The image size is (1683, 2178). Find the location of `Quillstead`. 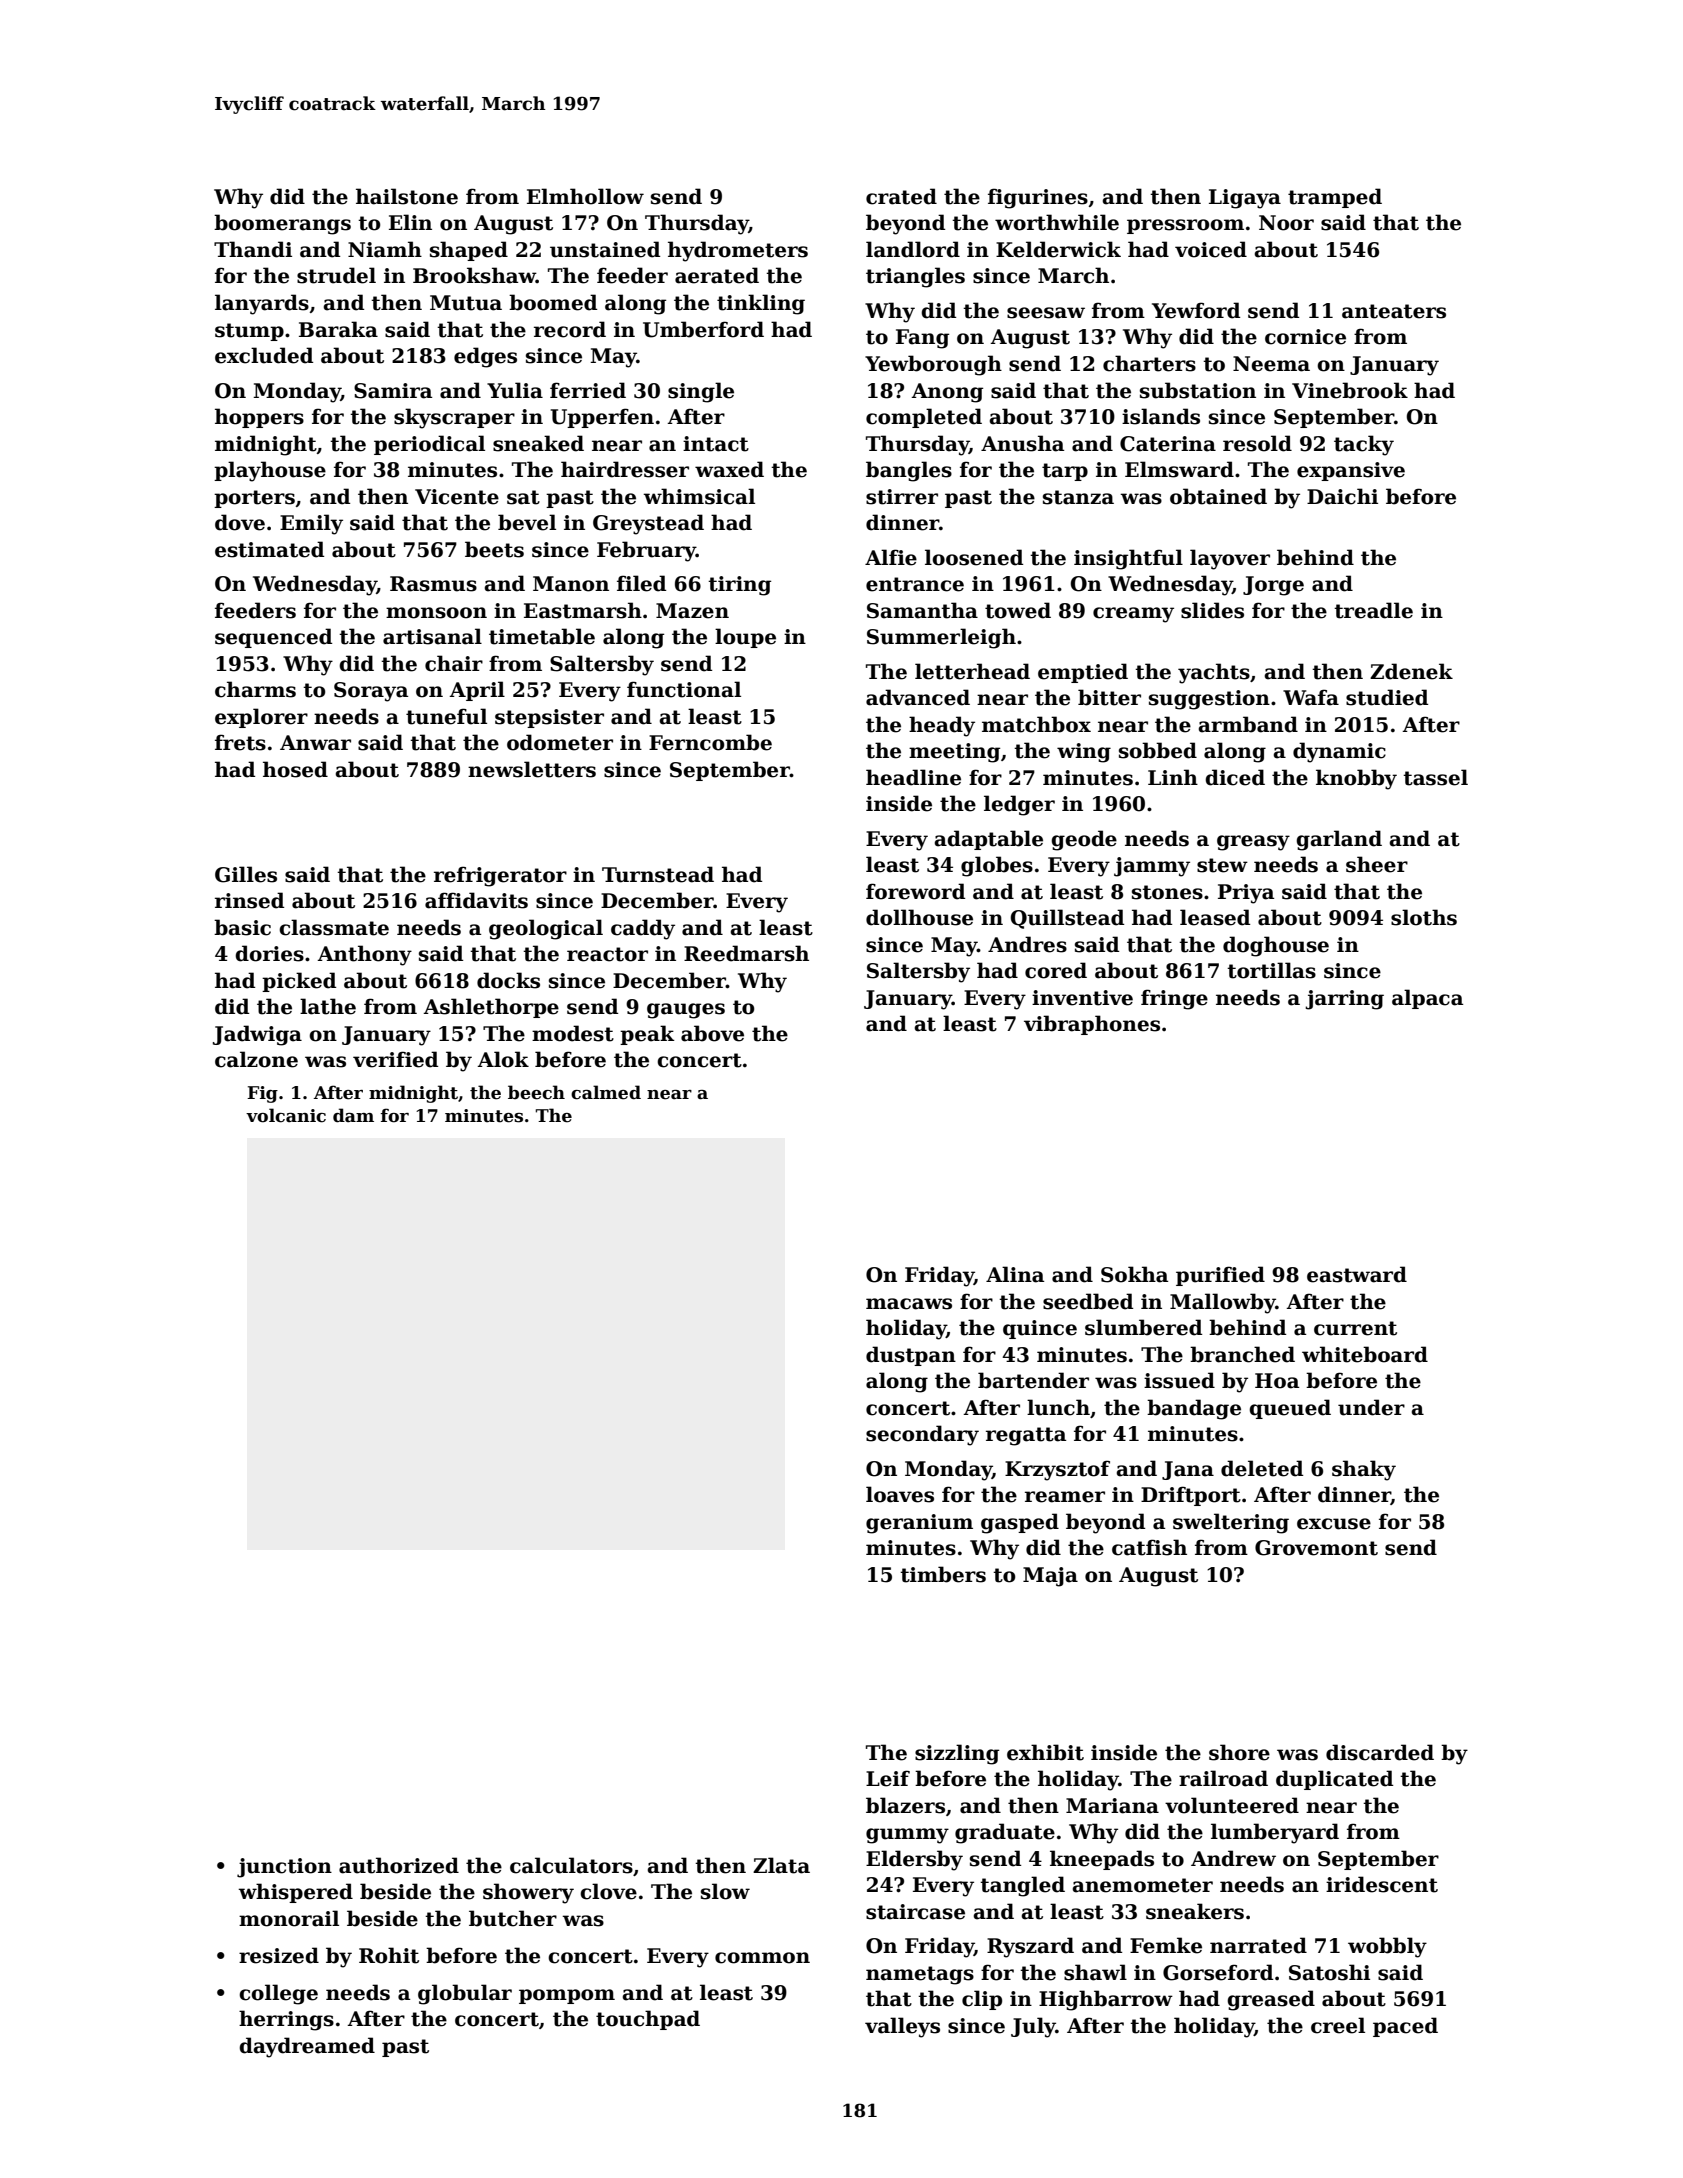

Quillstead is located at coordinates (1067, 919).
